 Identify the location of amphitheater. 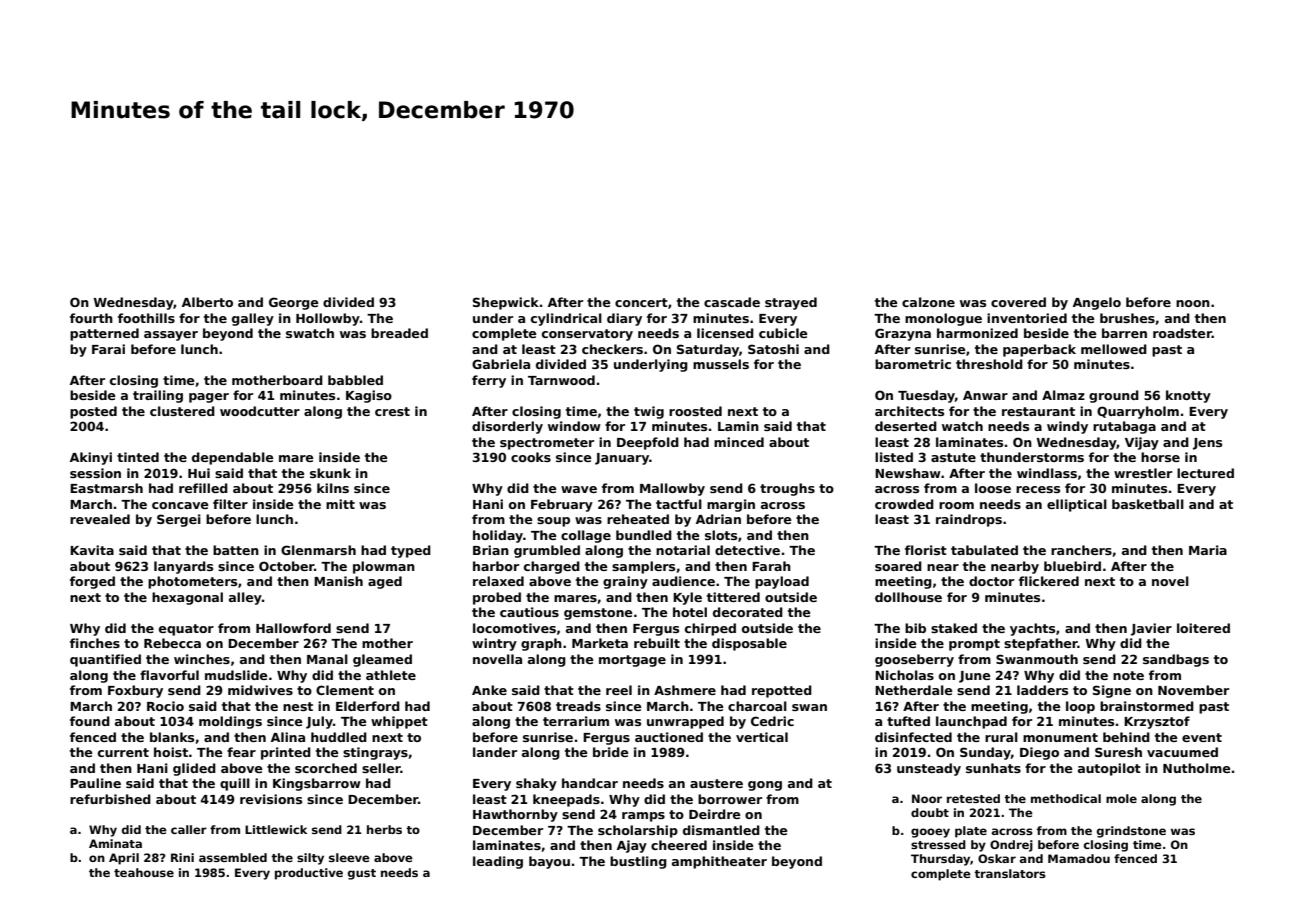
(719, 862).
